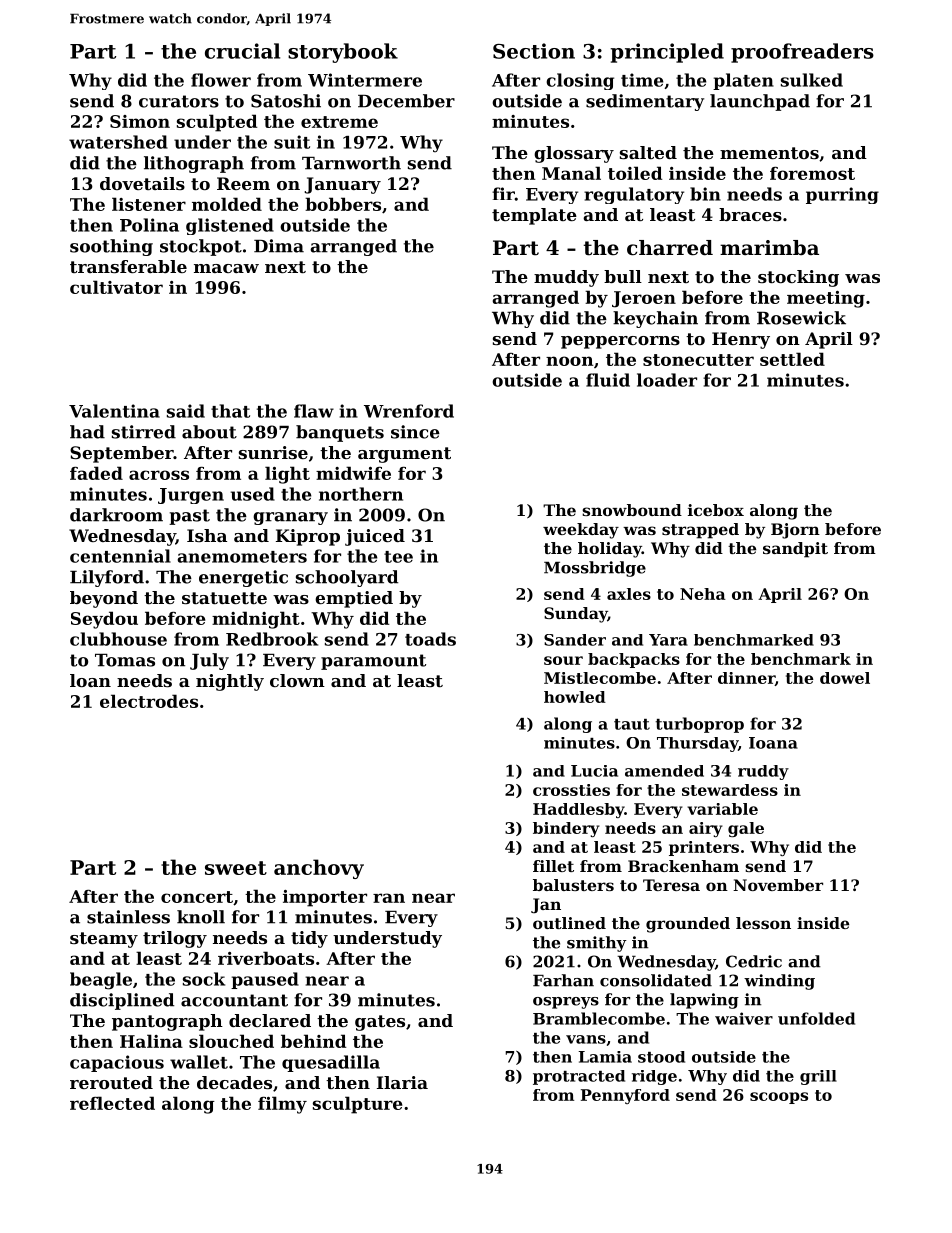 The height and width of the page is (1233, 952). What do you see at coordinates (112, 1103) in the page?
I see `reflected` at bounding box center [112, 1103].
